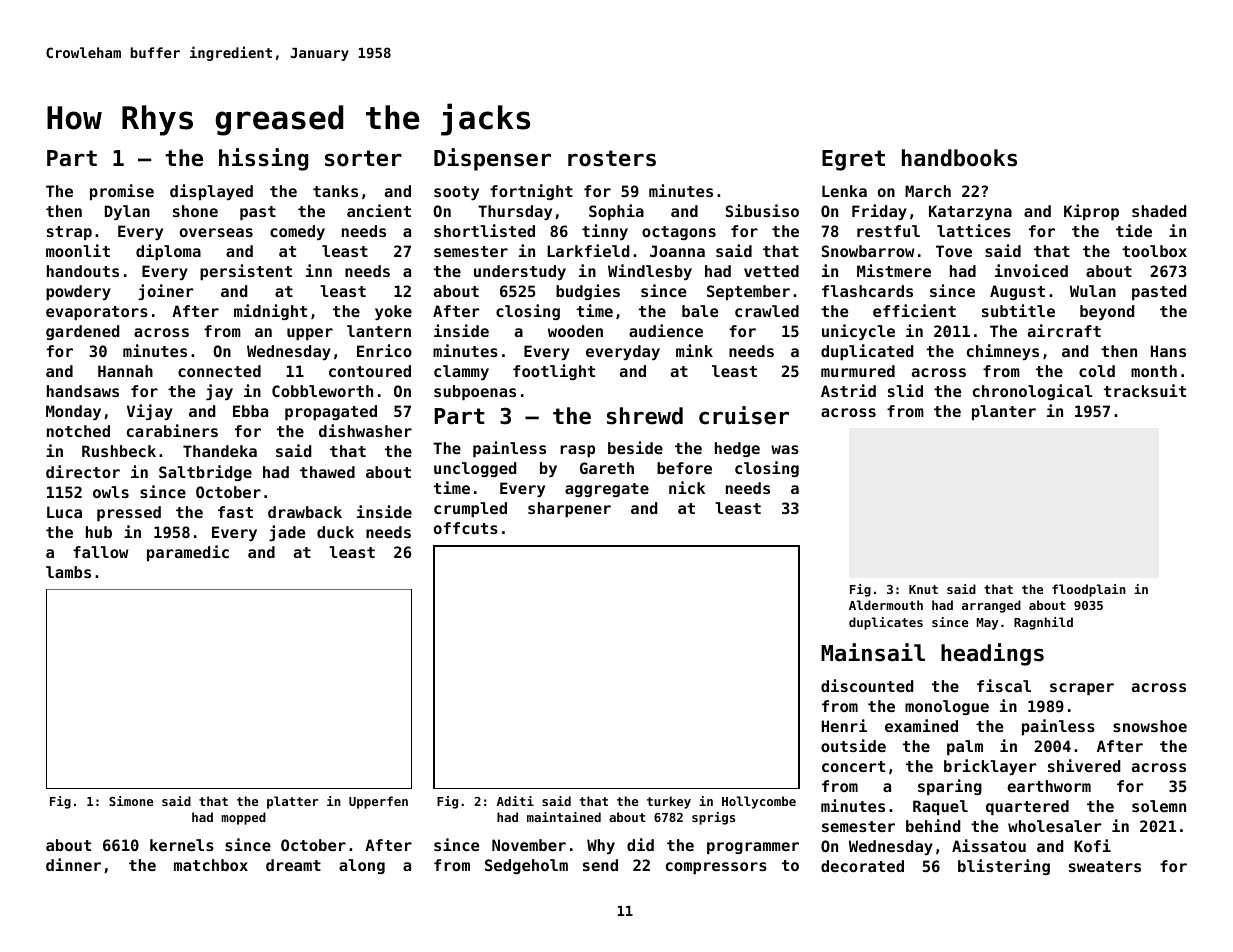 The width and height of the document is (1233, 952). I want to click on octagons, so click(679, 233).
